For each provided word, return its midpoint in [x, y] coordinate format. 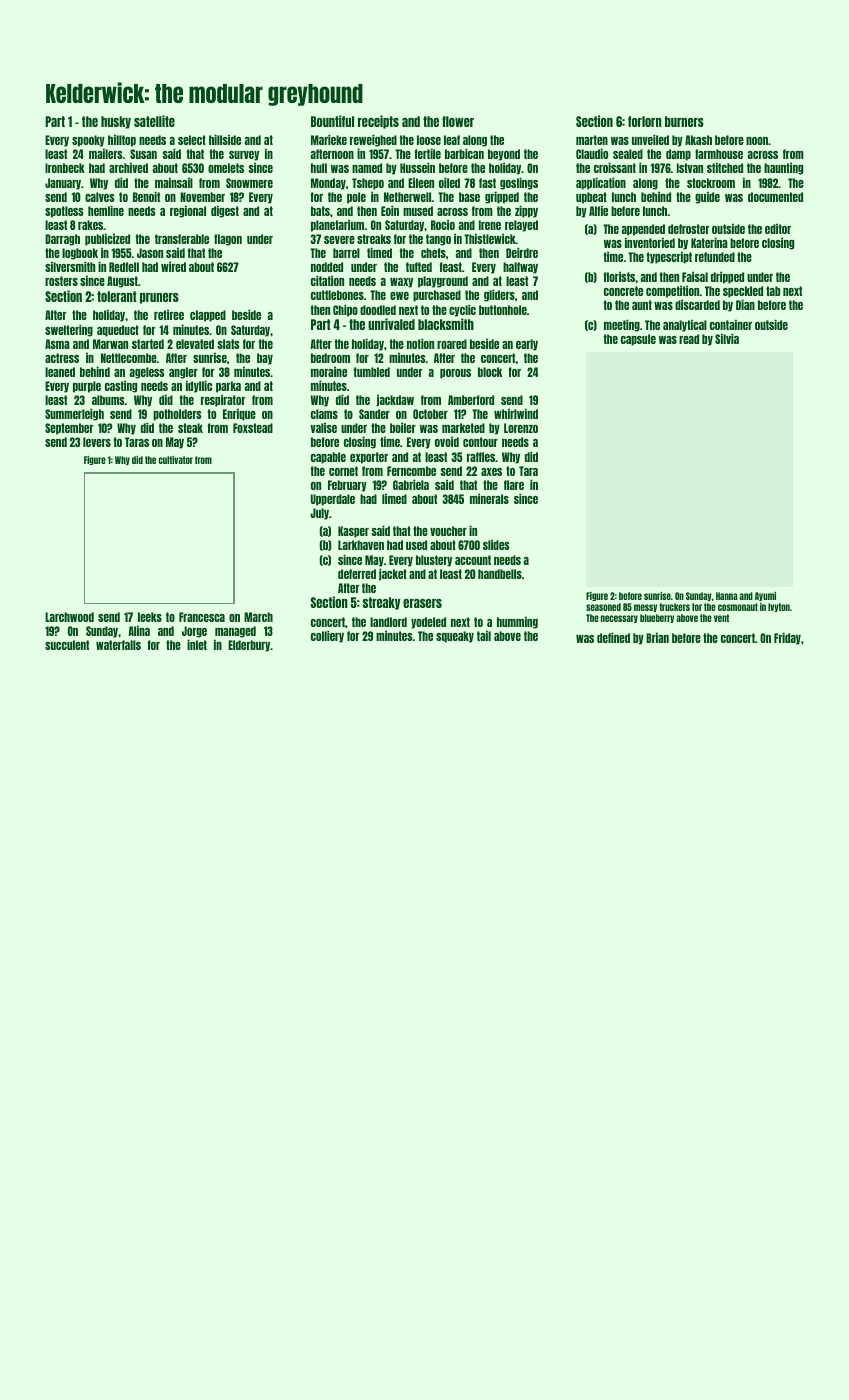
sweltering [69, 330]
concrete [623, 291]
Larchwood [69, 617]
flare [514, 485]
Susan [143, 154]
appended [643, 230]
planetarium [337, 225]
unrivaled [391, 324]
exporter [369, 458]
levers [97, 442]
